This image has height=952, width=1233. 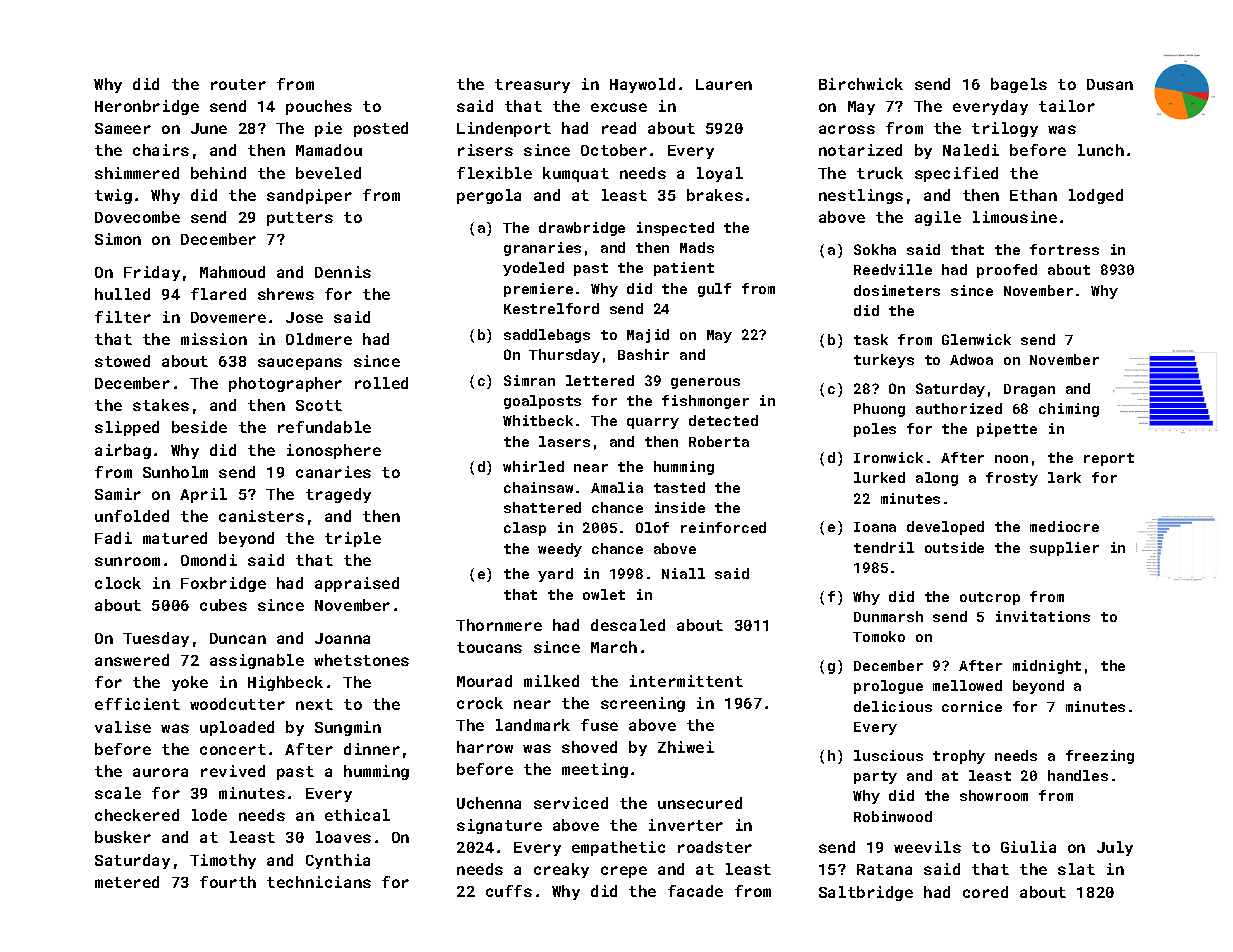 I want to click on Niall, so click(x=683, y=573).
